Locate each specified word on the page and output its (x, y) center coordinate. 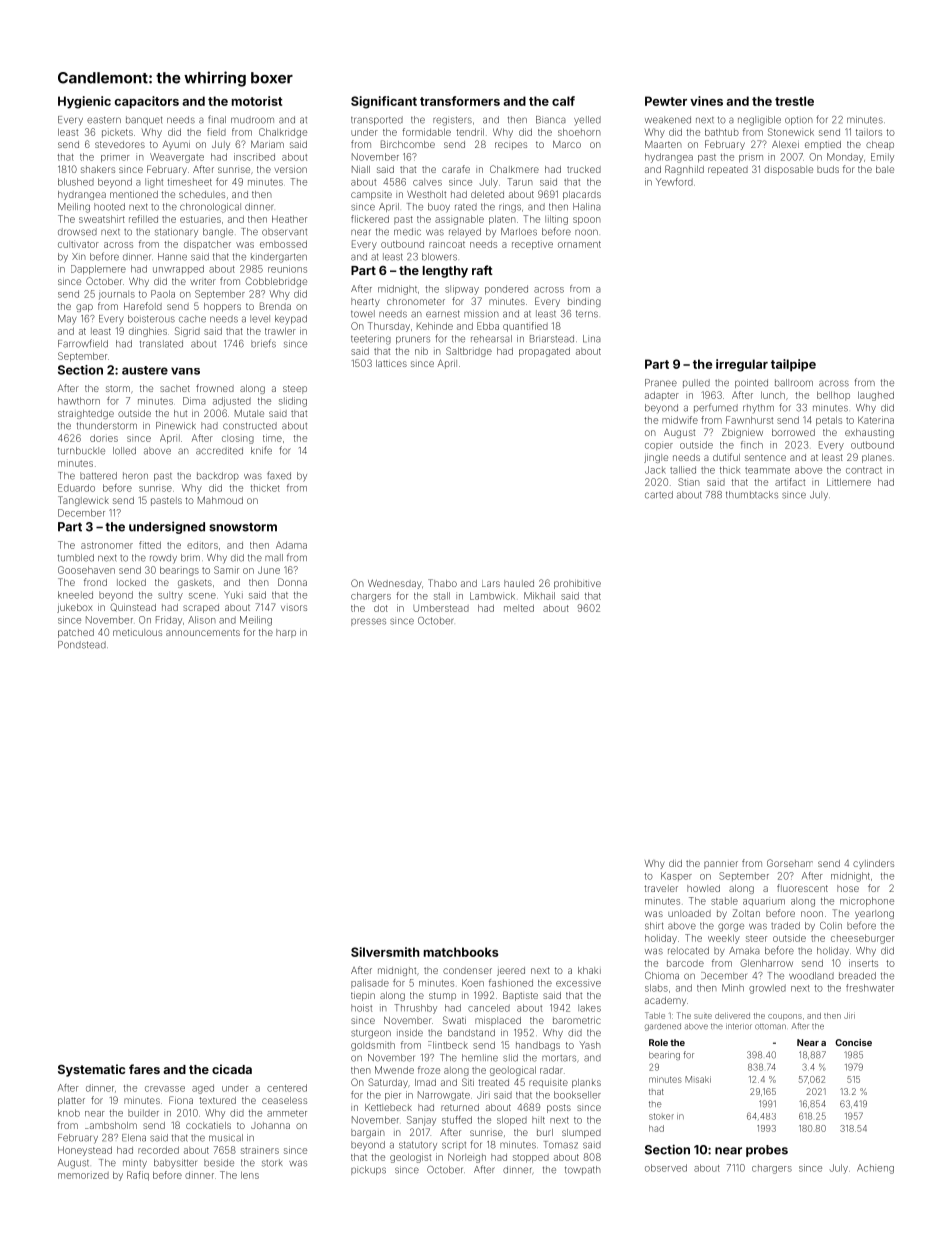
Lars (491, 583)
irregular (742, 365)
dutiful (726, 457)
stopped (531, 1158)
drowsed (77, 232)
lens (250, 1175)
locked (131, 582)
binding (584, 302)
